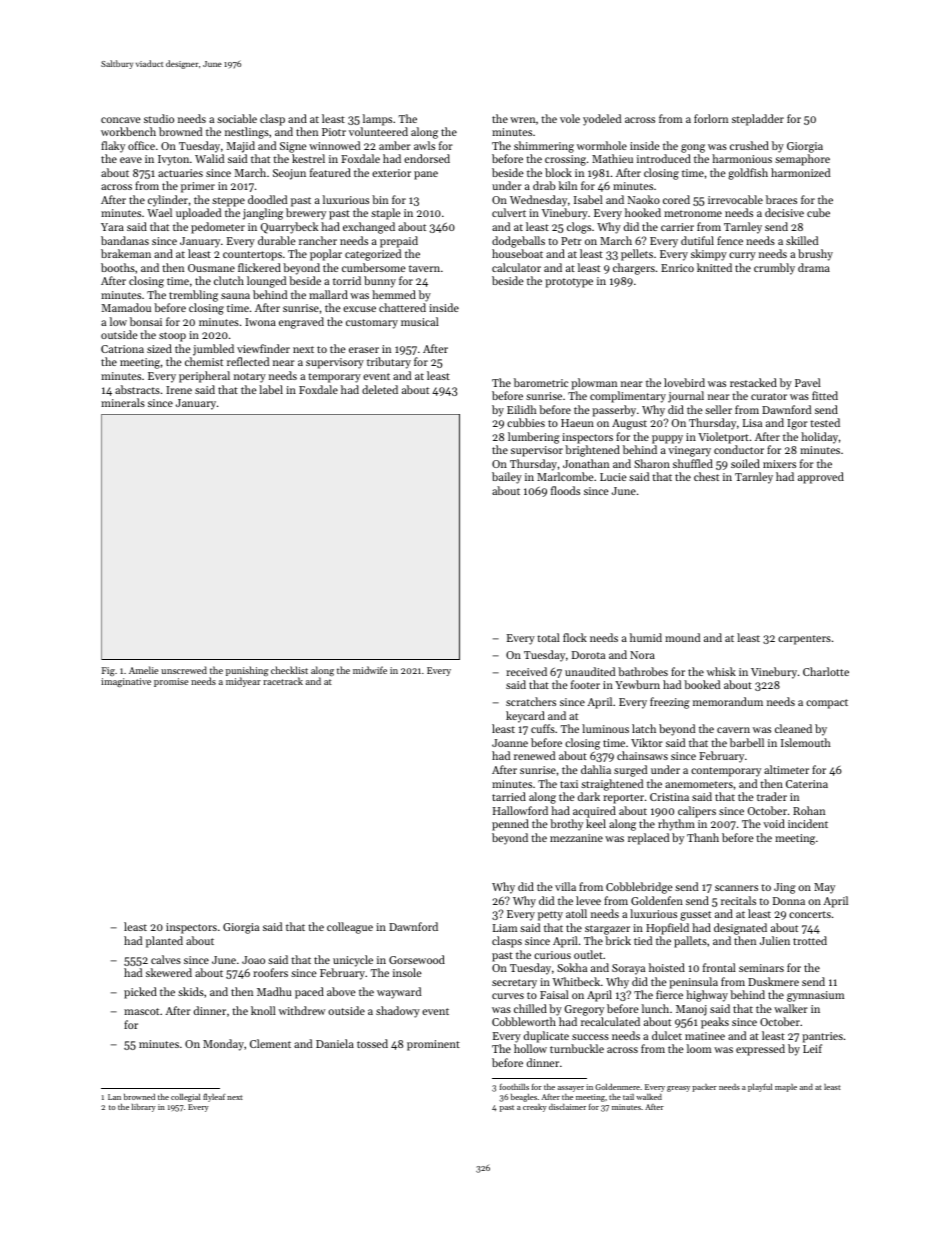  What do you see at coordinates (370, 670) in the screenshot?
I see `midwife` at bounding box center [370, 670].
